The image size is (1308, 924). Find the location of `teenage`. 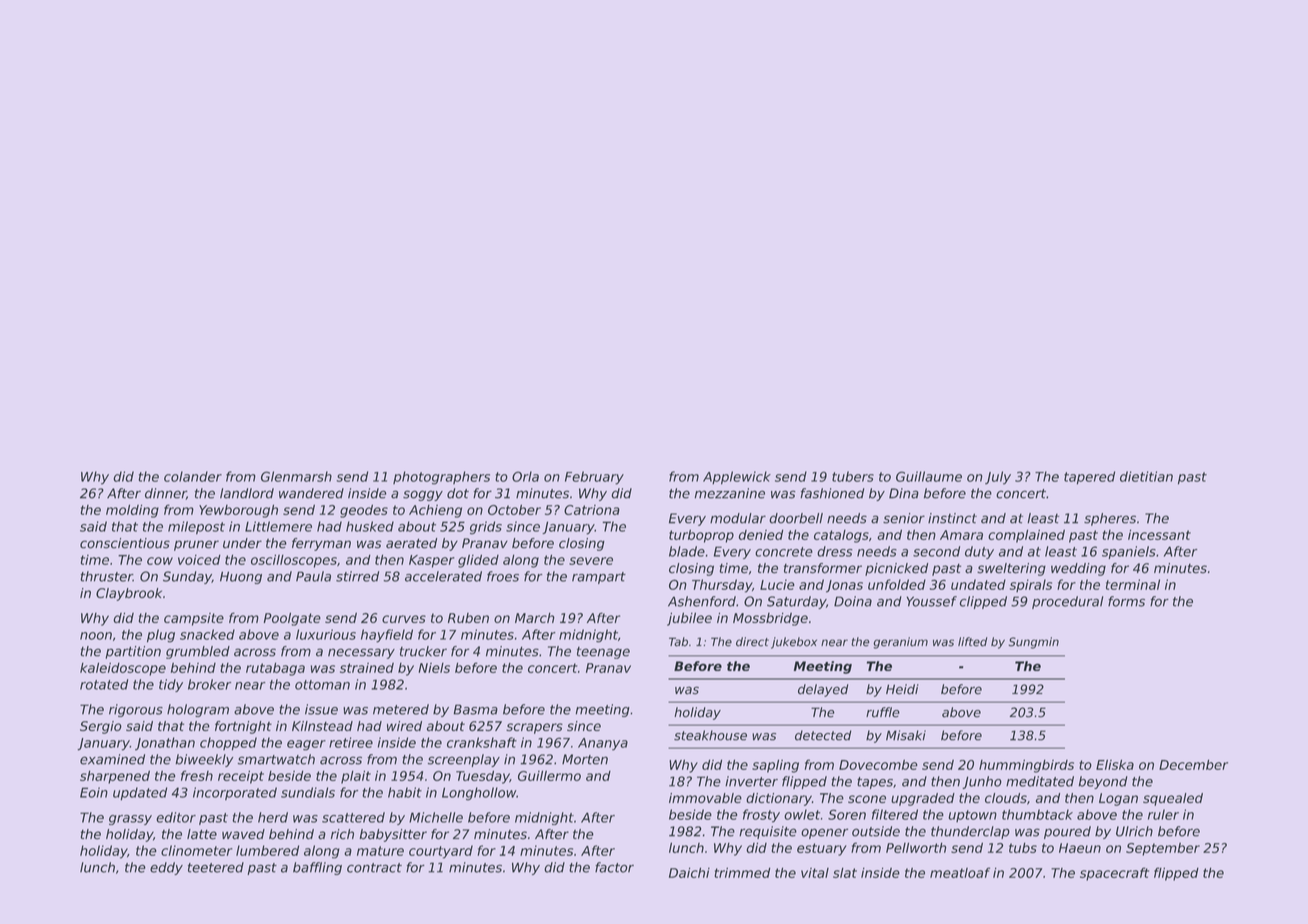

teenage is located at coordinates (603, 653).
